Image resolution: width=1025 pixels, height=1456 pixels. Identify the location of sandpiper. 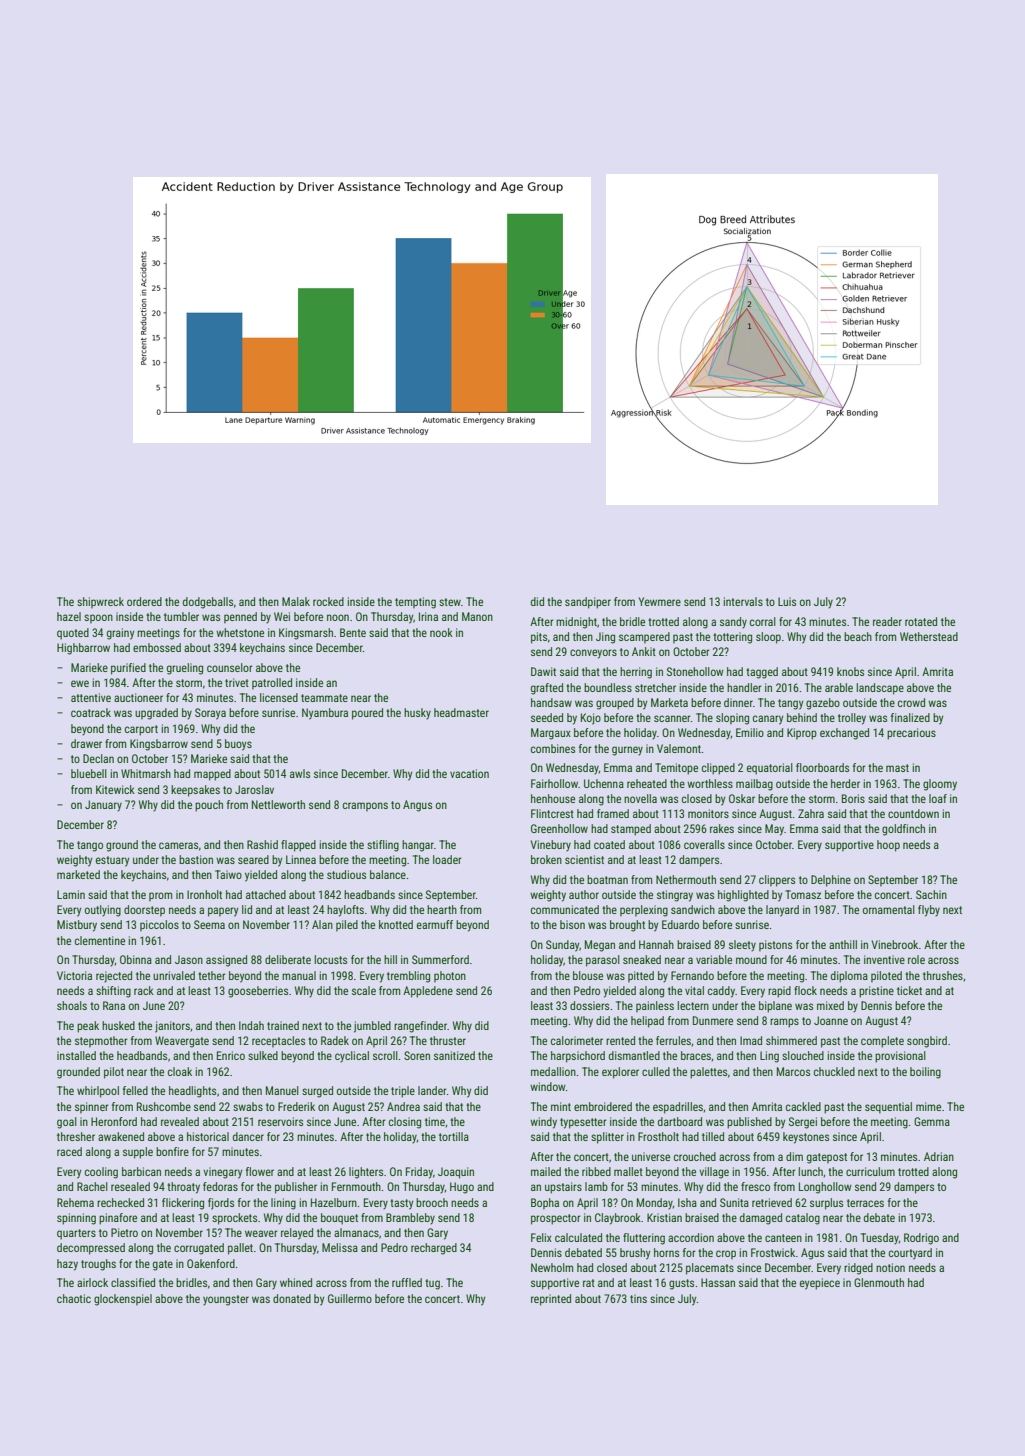
(588, 603).
